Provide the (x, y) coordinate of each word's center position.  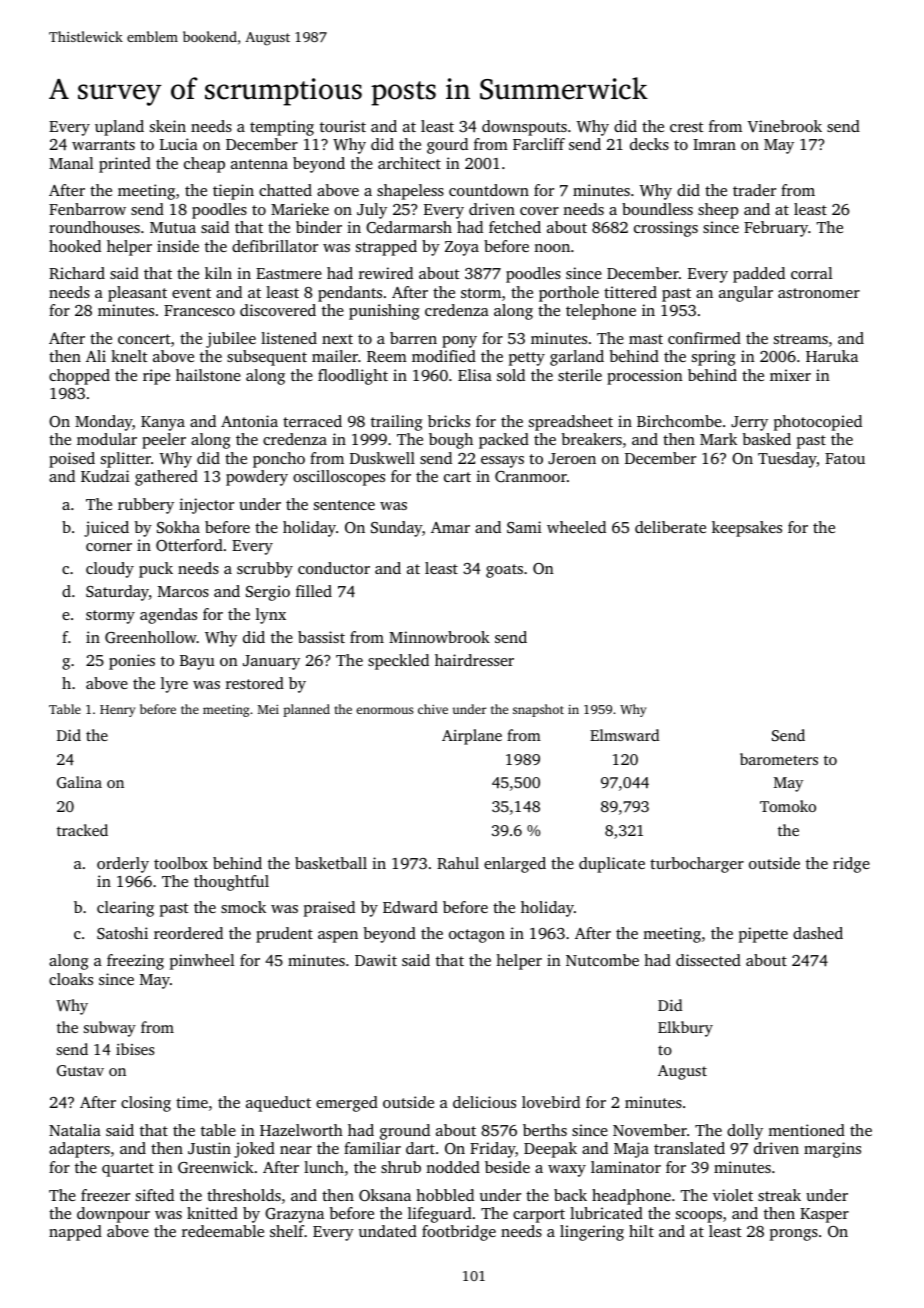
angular (746, 294)
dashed (818, 933)
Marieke (300, 209)
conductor (334, 568)
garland (577, 358)
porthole (569, 294)
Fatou (845, 458)
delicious (484, 1102)
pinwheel (202, 962)
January (271, 662)
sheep (718, 211)
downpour (113, 1215)
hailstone (208, 375)
